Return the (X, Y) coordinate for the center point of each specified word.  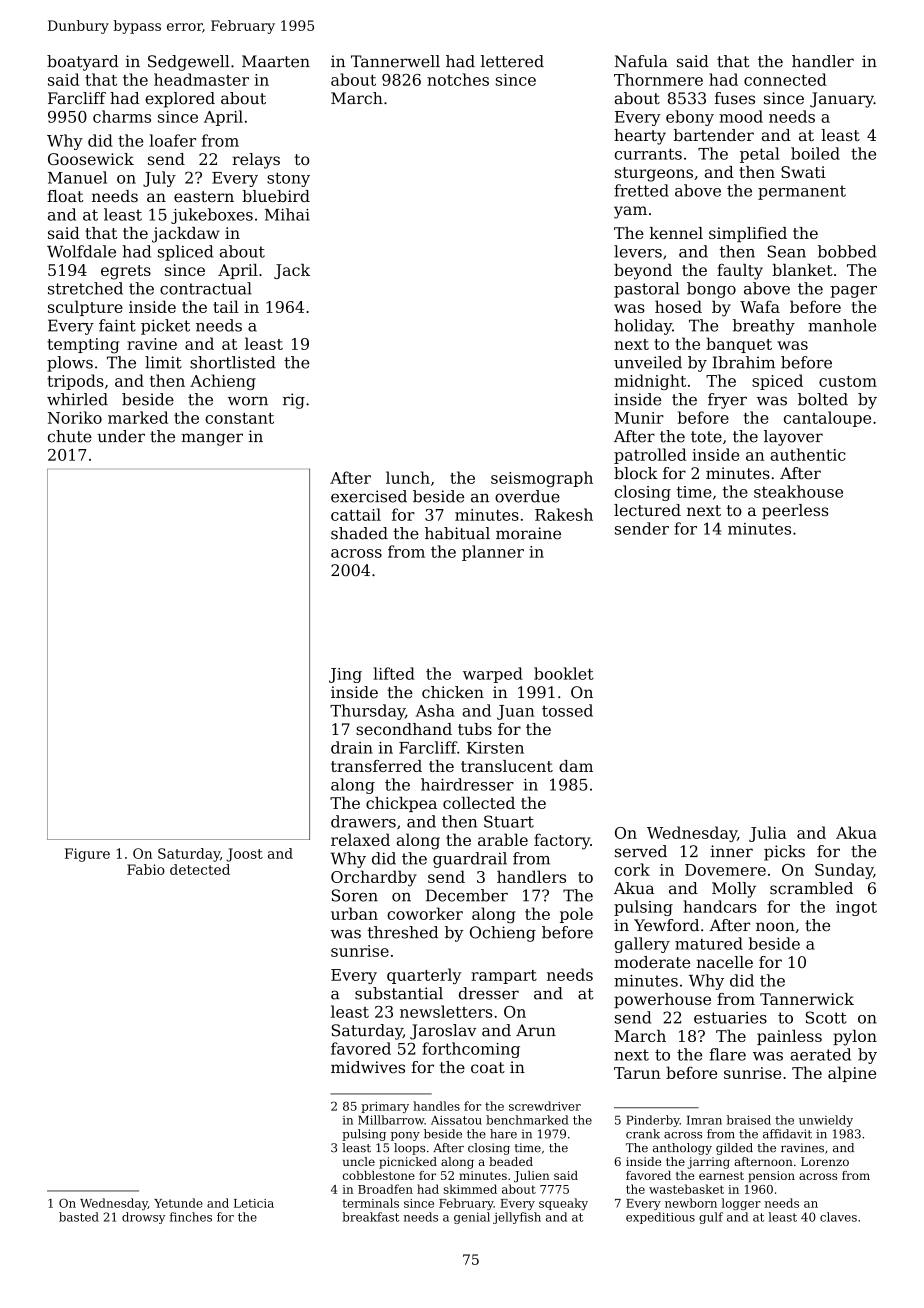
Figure (87, 855)
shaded (359, 533)
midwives (368, 1067)
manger (212, 439)
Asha (435, 710)
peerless (795, 512)
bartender (714, 135)
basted (79, 1217)
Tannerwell (395, 61)
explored (180, 100)
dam (576, 766)
